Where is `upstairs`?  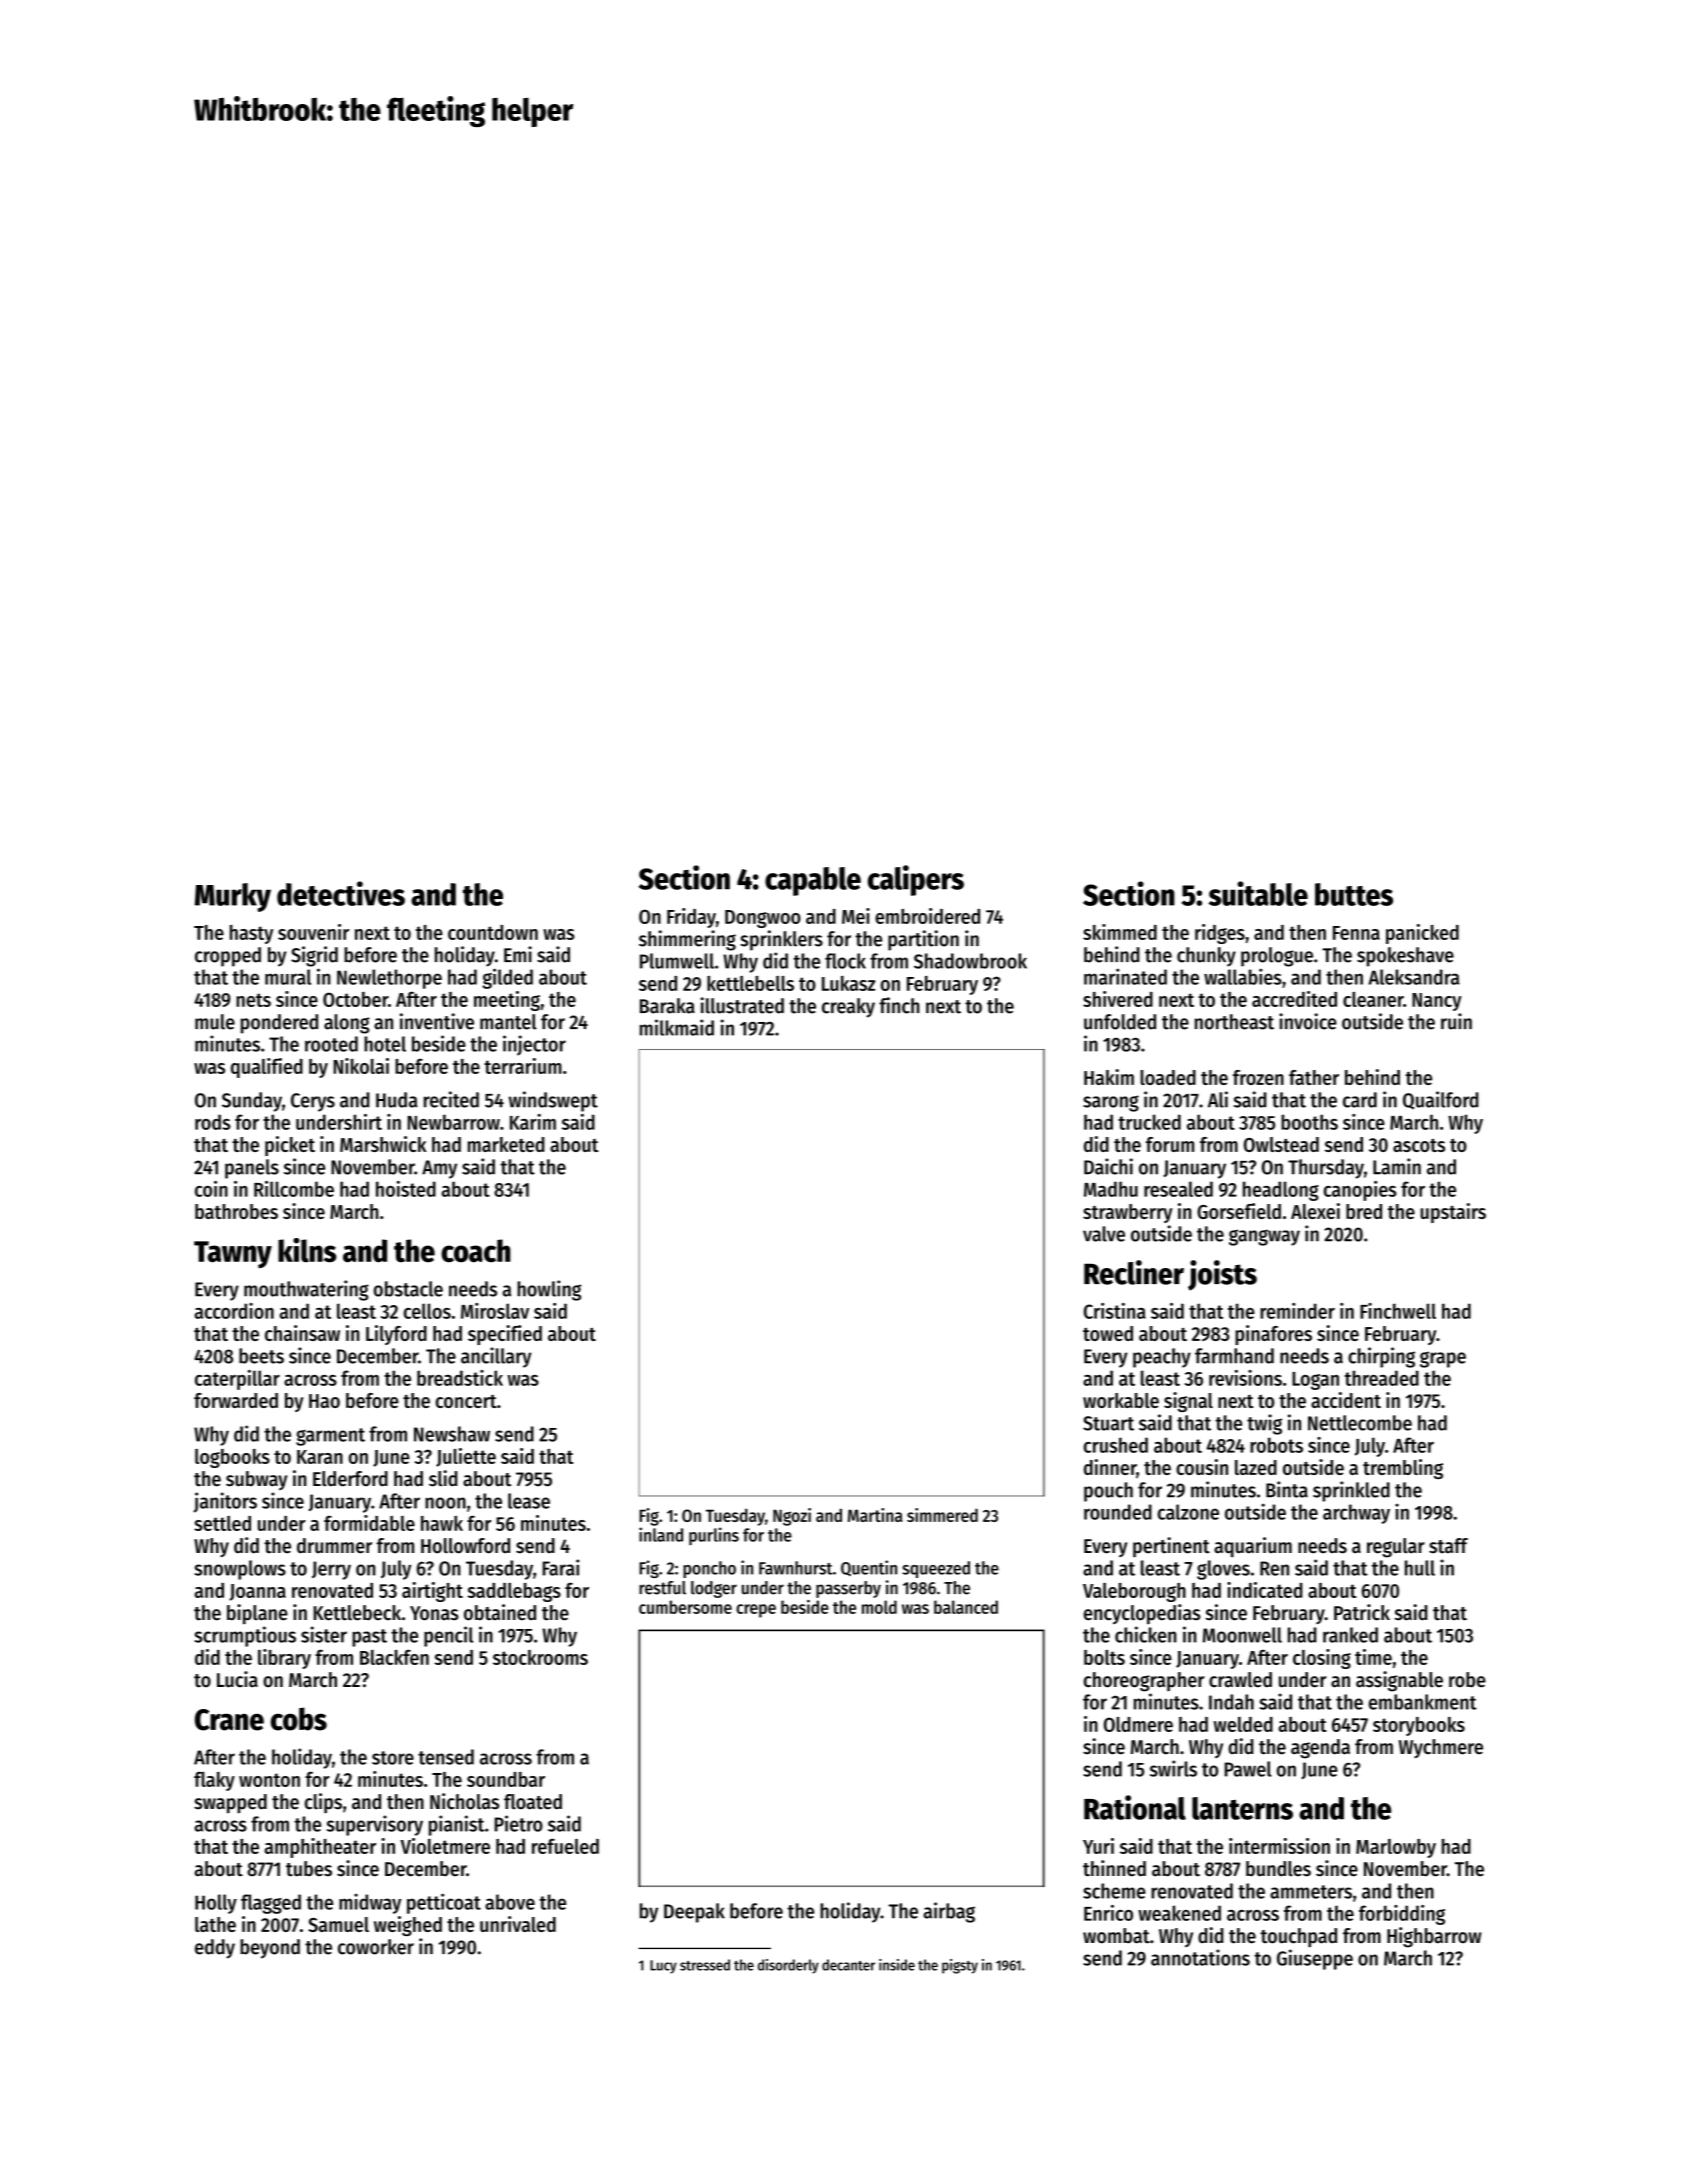 upstairs is located at coordinates (1453, 1213).
